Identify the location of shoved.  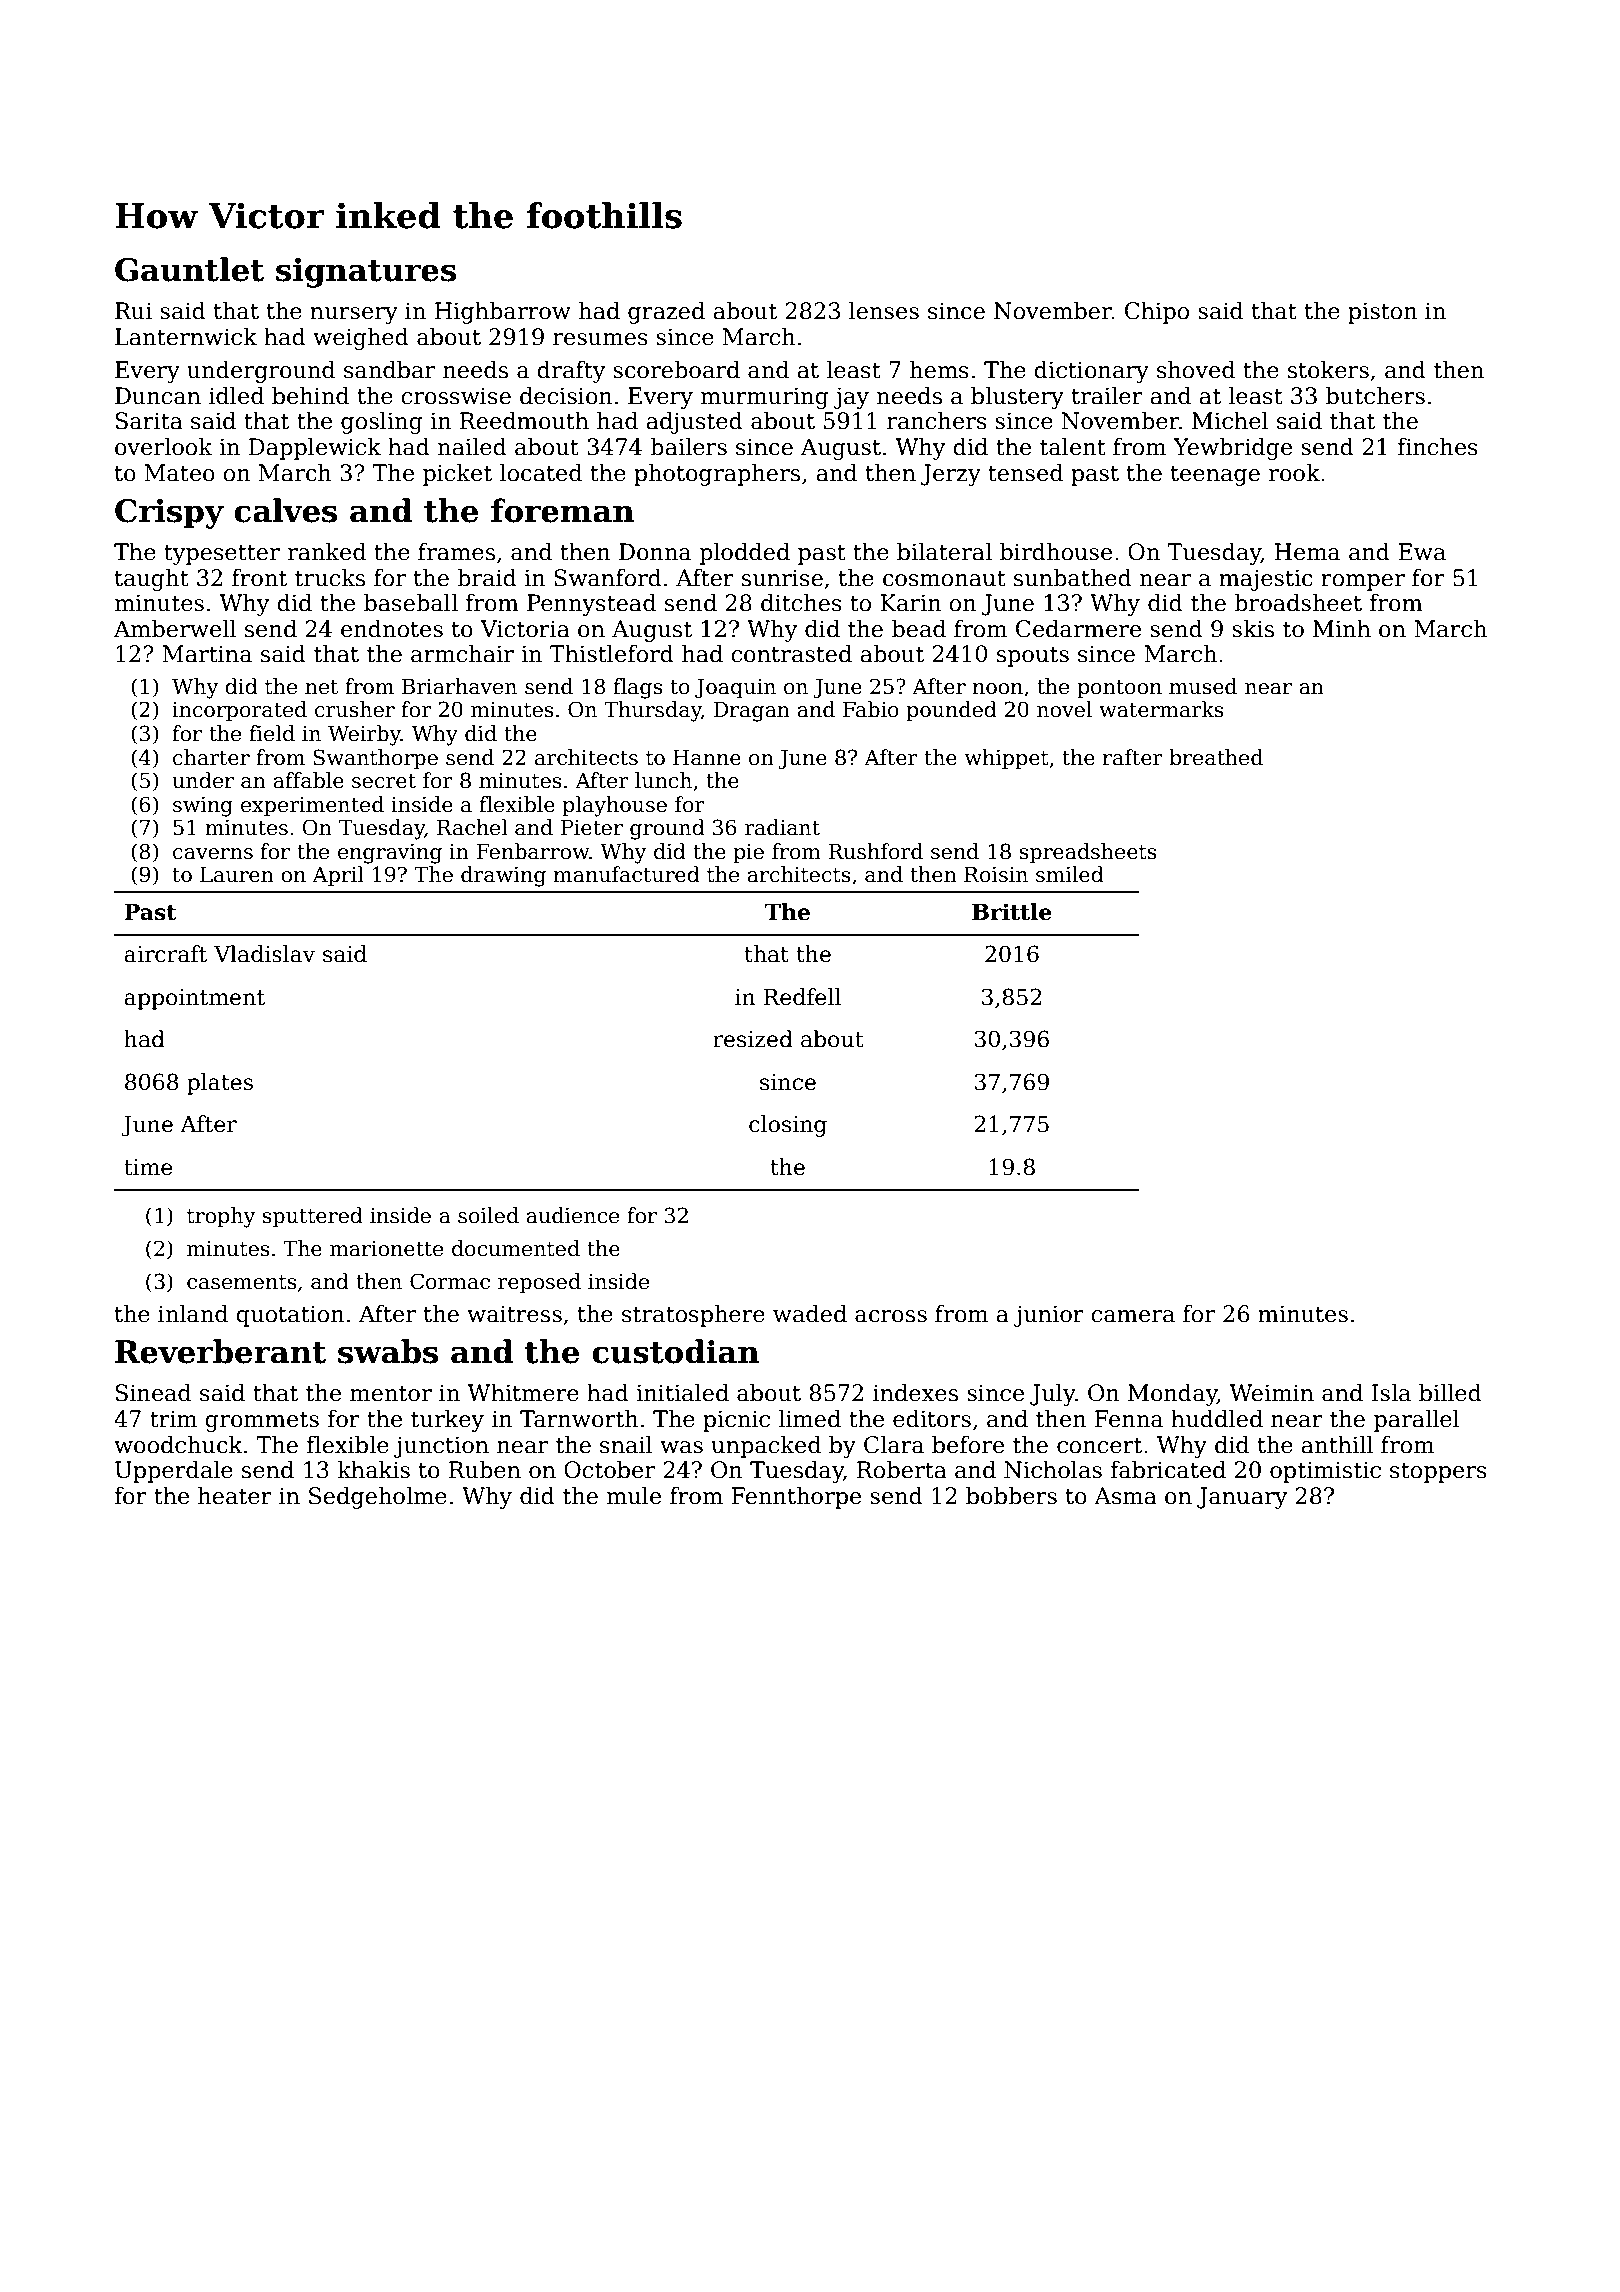
(1196, 370).
